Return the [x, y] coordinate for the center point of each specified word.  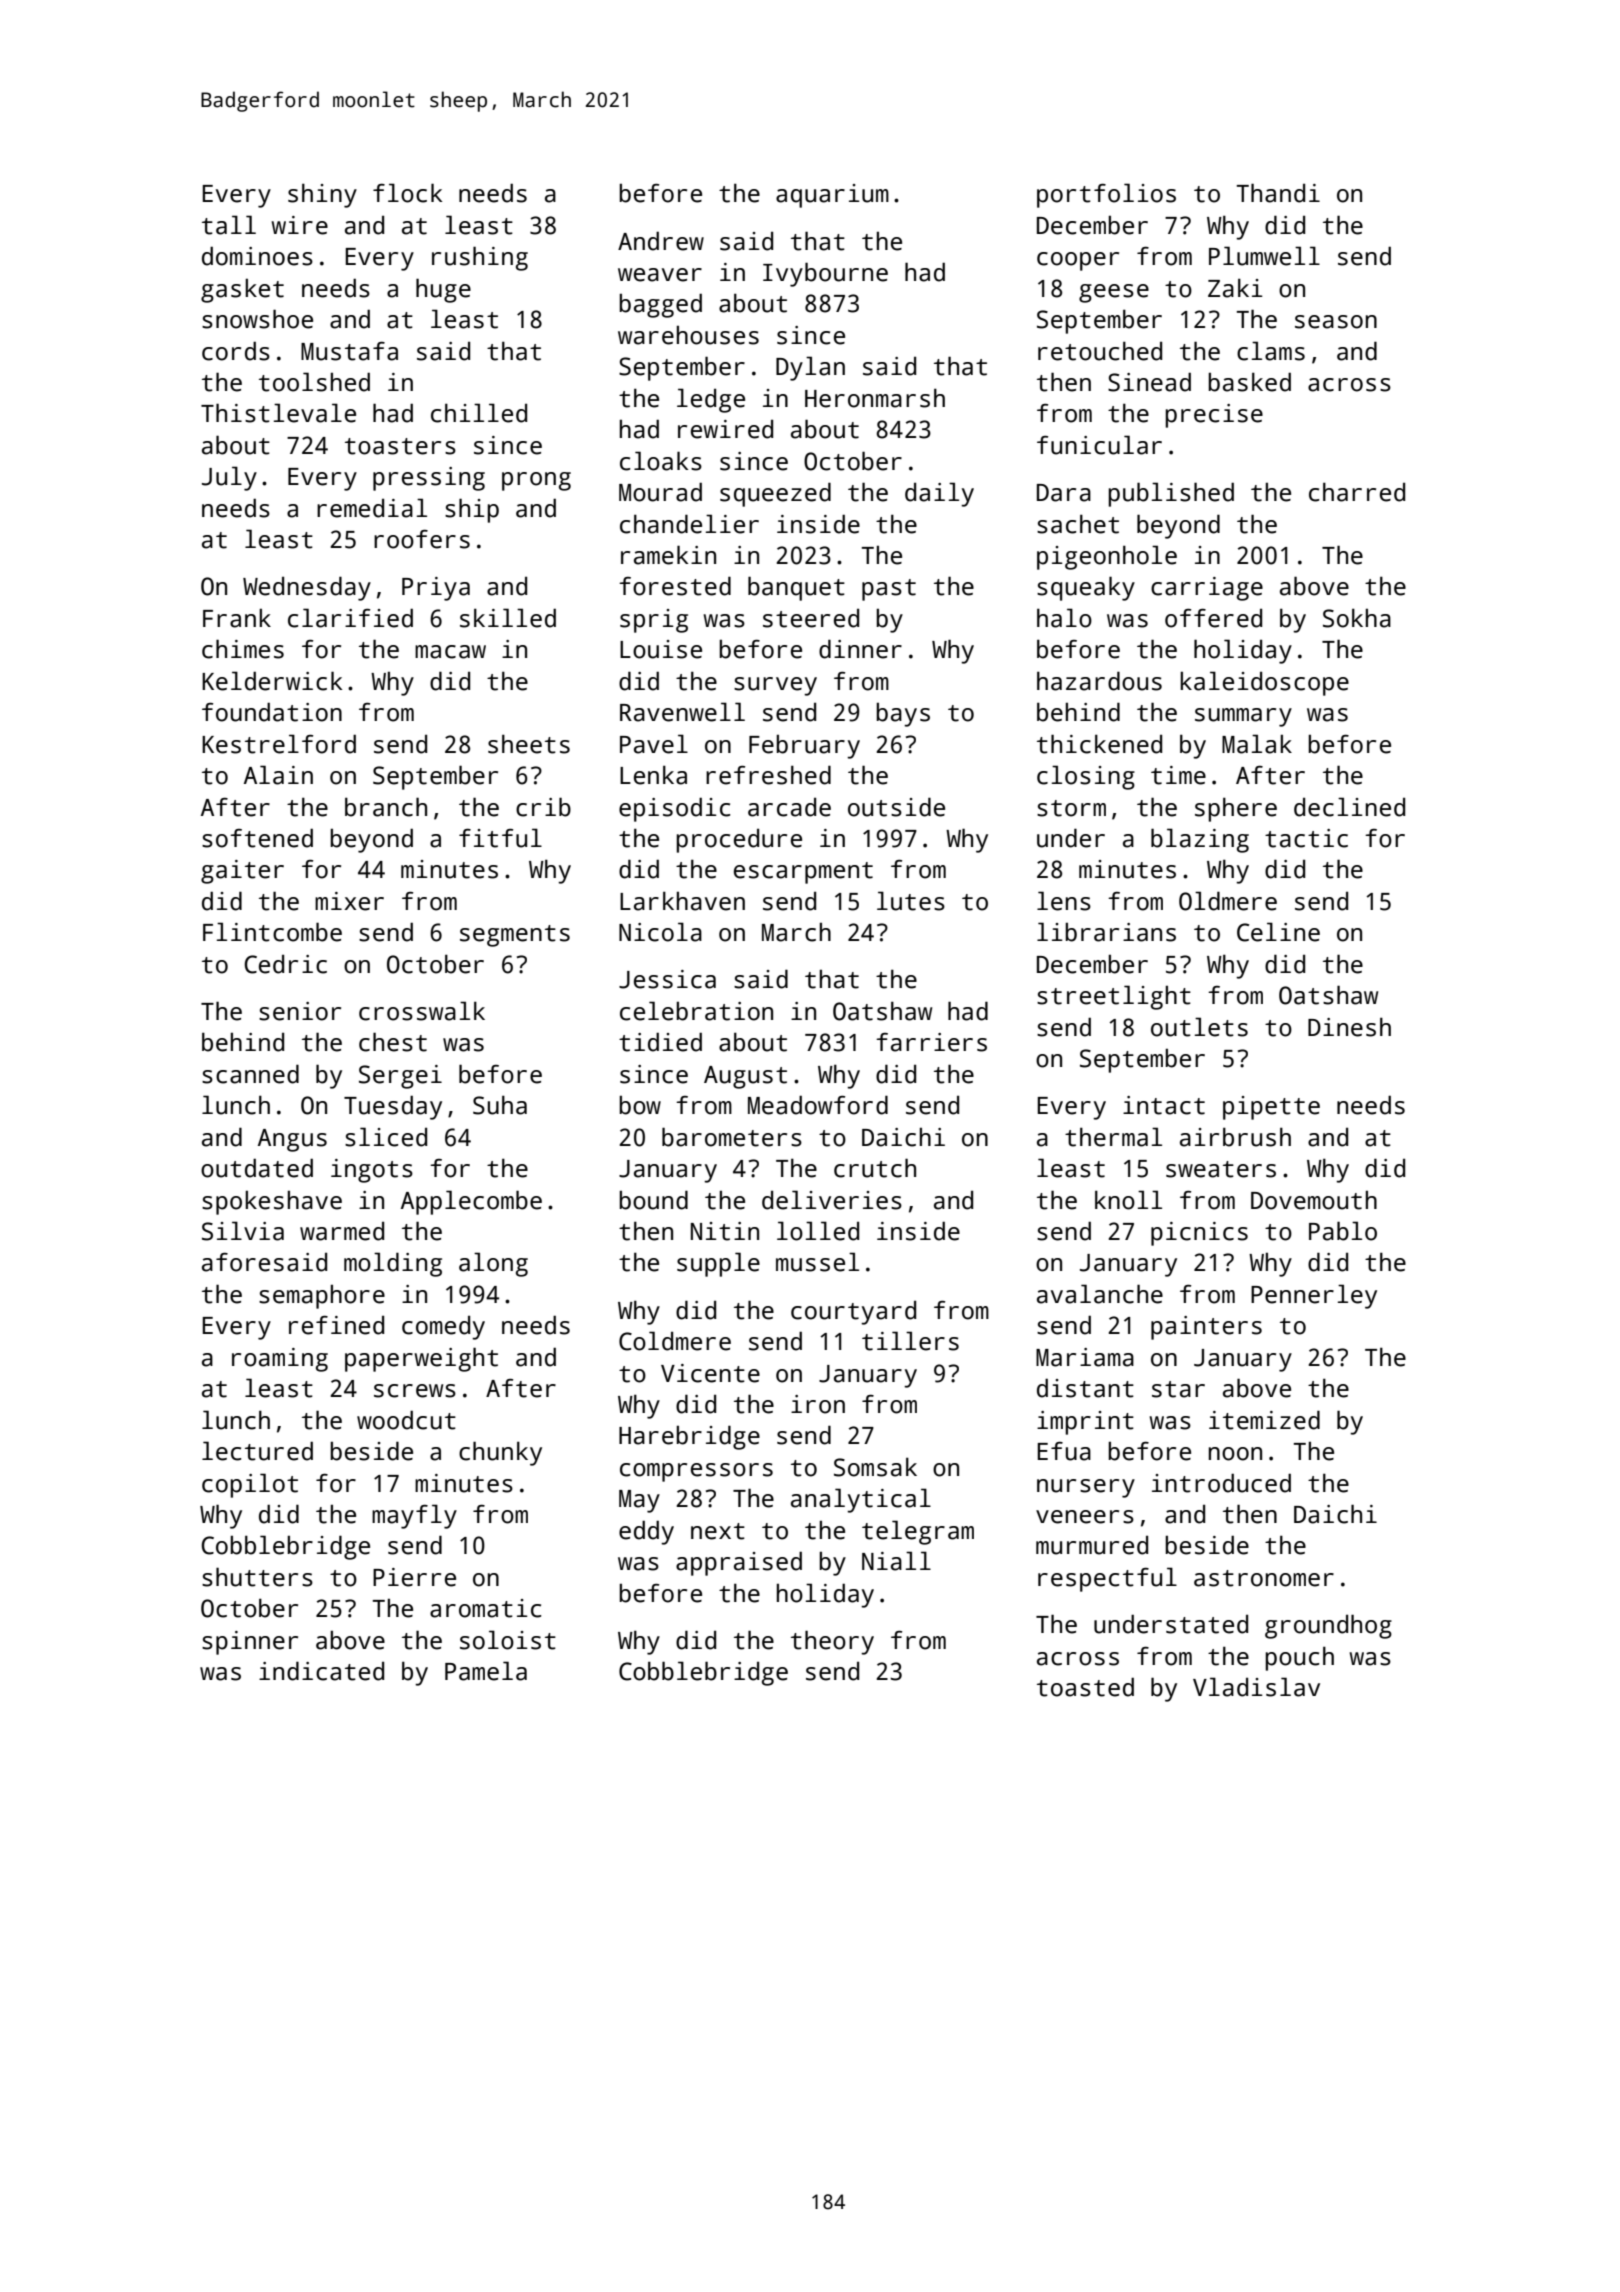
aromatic [485, 1608]
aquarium [832, 196]
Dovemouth [1314, 1200]
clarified [350, 618]
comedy [443, 1328]
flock [407, 193]
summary [1243, 717]
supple [718, 1264]
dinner [860, 649]
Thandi [1278, 193]
